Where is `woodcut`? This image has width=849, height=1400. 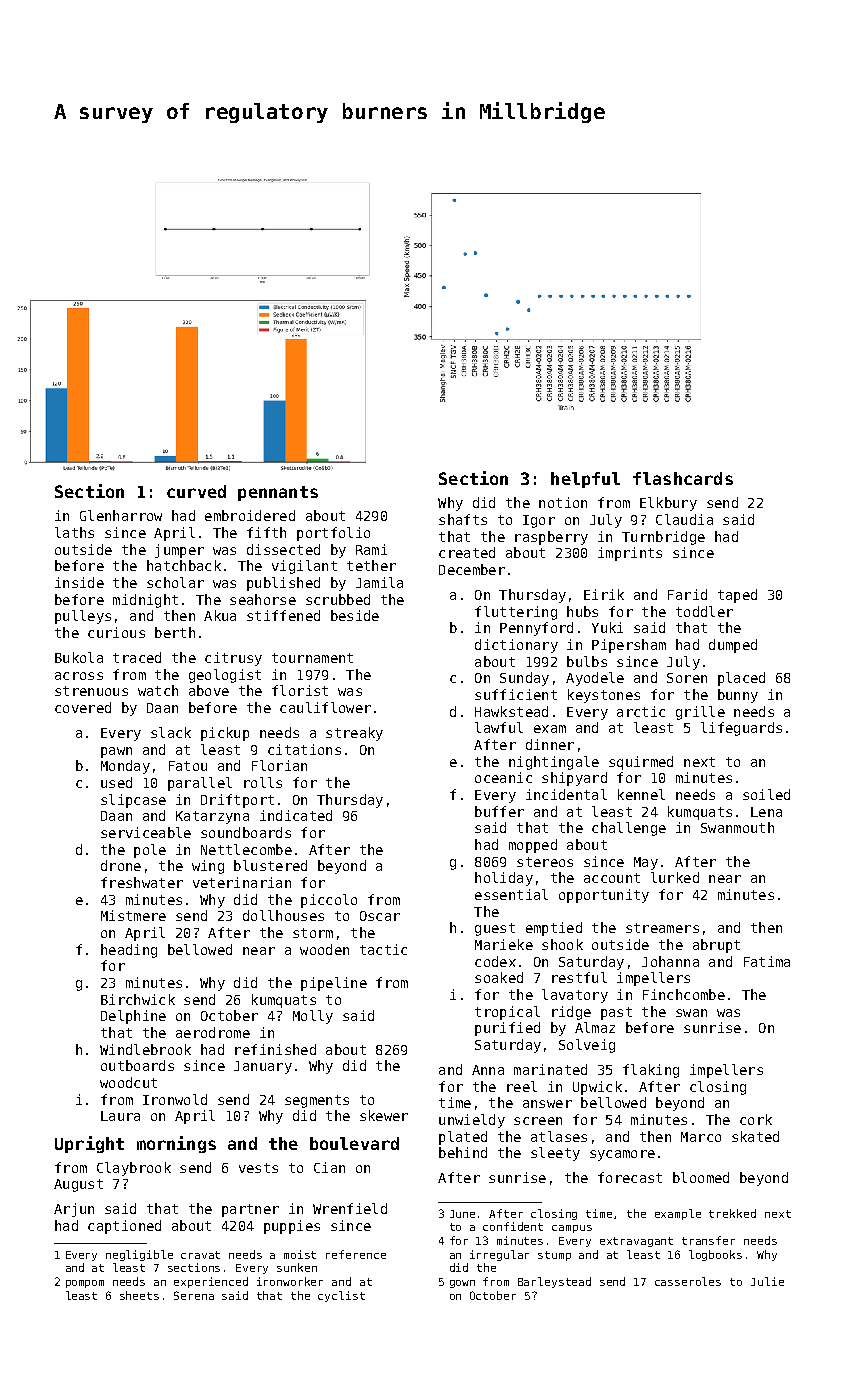
woodcut is located at coordinates (128, 1082).
